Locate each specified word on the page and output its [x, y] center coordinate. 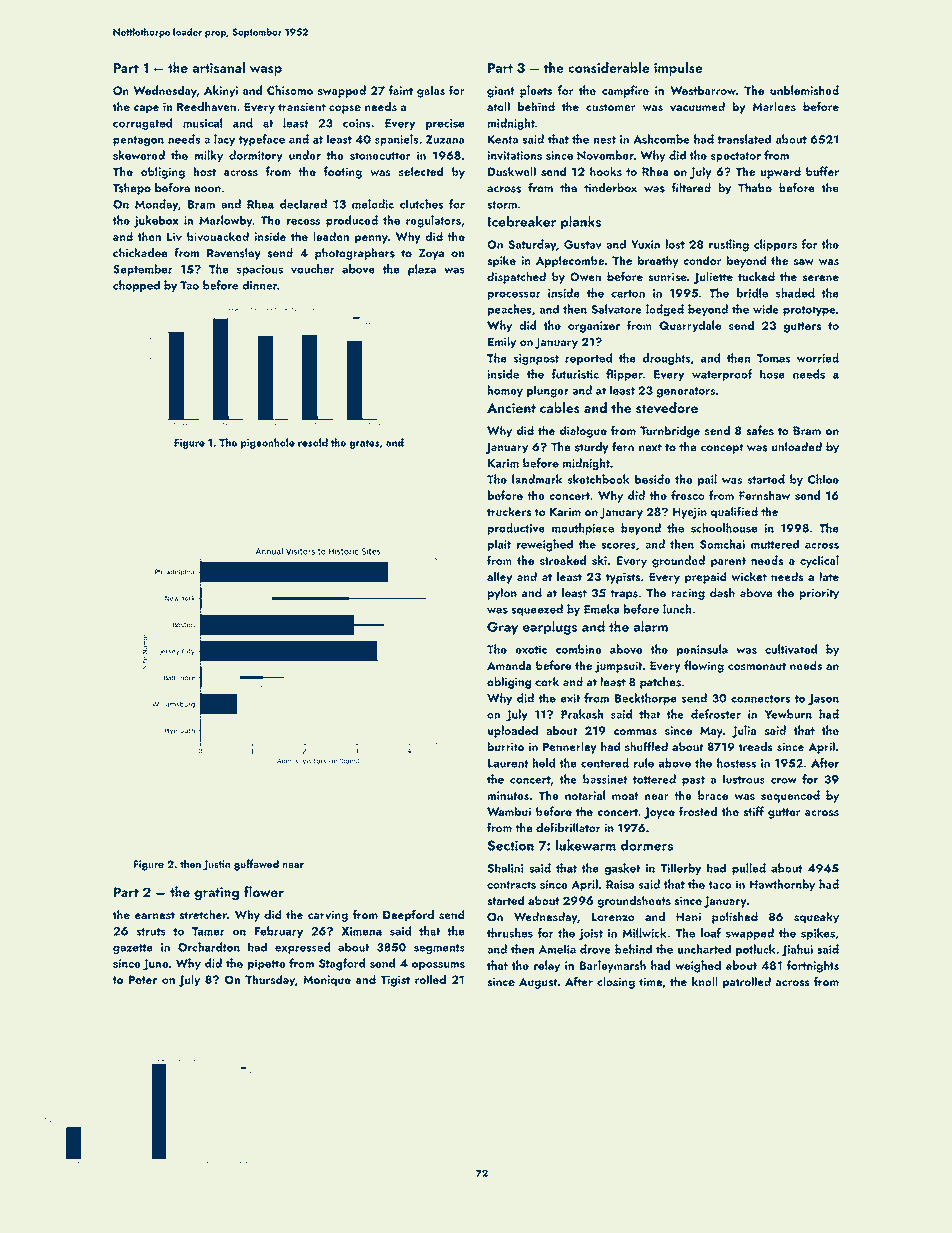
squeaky [816, 918]
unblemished [804, 90]
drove [595, 949]
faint [401, 90]
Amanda [509, 665]
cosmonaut [757, 666]
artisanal [218, 67]
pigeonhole [268, 443]
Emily [502, 343]
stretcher [203, 914]
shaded [795, 293]
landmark [537, 479]
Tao [189, 285]
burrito [506, 746]
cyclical [819, 561]
